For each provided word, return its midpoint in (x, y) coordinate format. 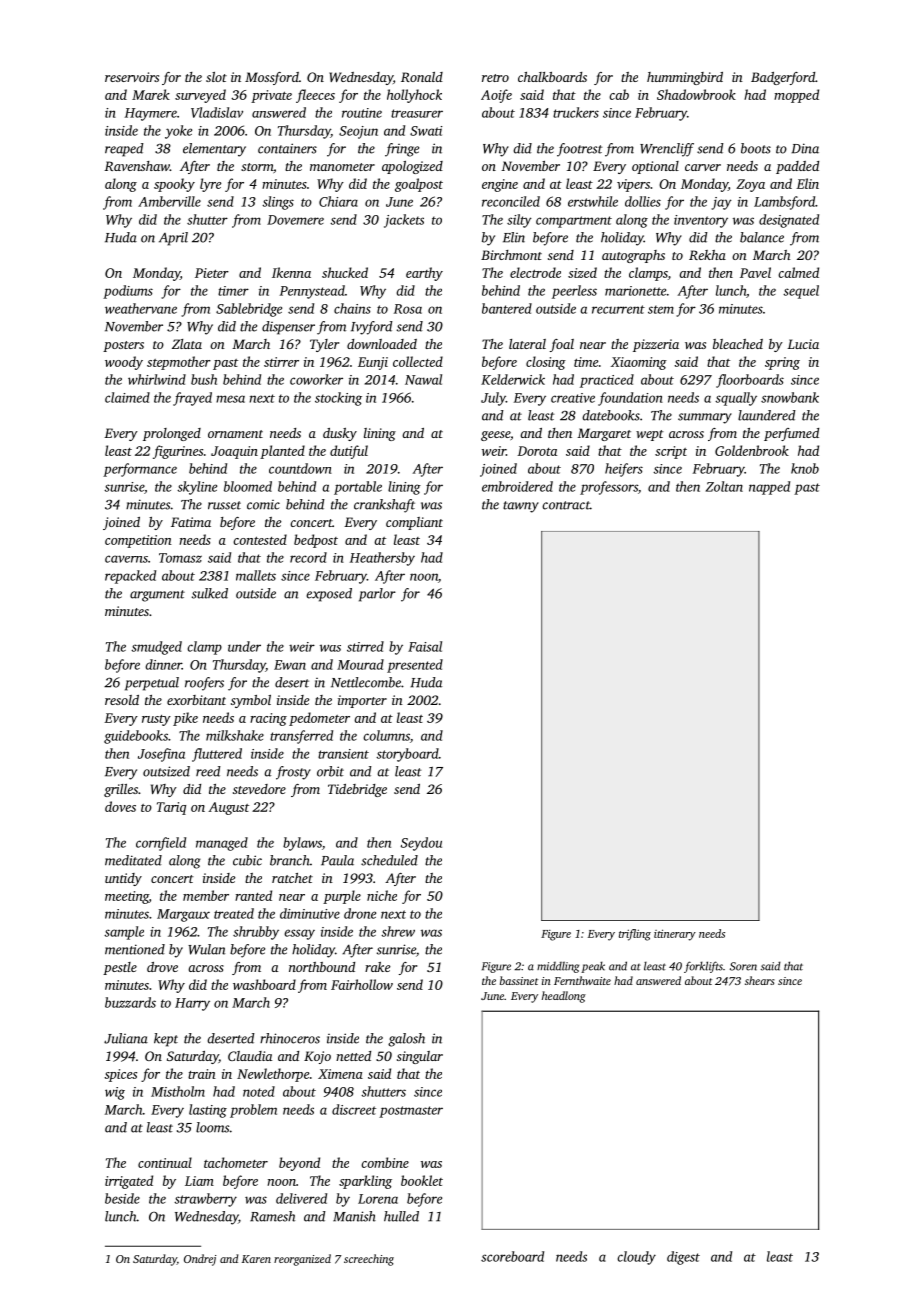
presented (415, 666)
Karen (256, 1259)
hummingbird (685, 78)
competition (138, 541)
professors (609, 488)
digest (683, 1258)
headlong (564, 997)
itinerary (675, 935)
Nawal (423, 379)
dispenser (288, 328)
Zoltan (724, 486)
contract (566, 505)
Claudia (250, 1056)
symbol (251, 701)
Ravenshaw (137, 166)
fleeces (315, 96)
